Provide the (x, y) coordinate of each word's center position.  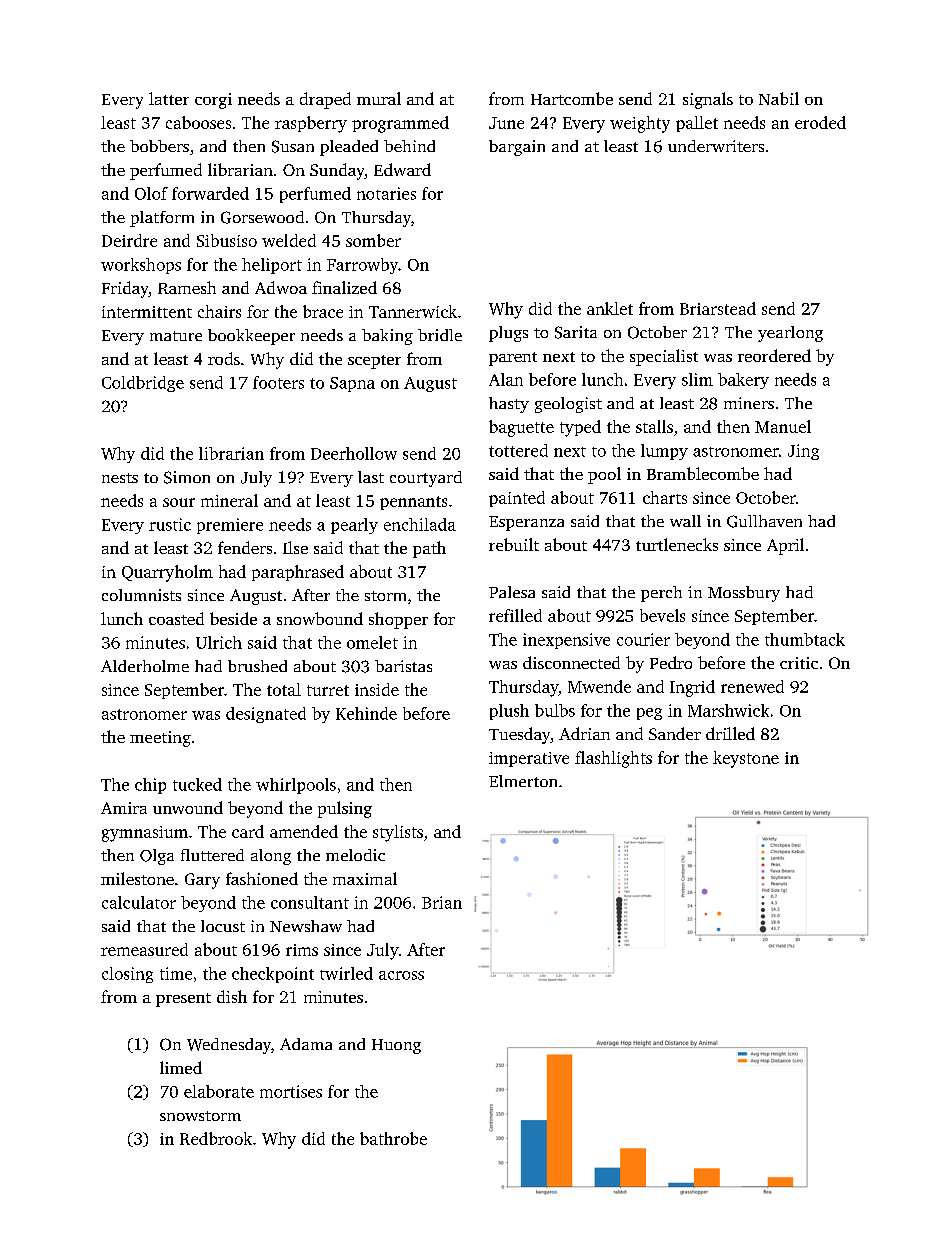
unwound (188, 807)
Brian (442, 902)
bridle (440, 335)
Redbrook (216, 1138)
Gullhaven (764, 521)
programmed (400, 124)
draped (325, 100)
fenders (245, 547)
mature (176, 336)
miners (749, 403)
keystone (746, 759)
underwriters (716, 146)
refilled (515, 615)
